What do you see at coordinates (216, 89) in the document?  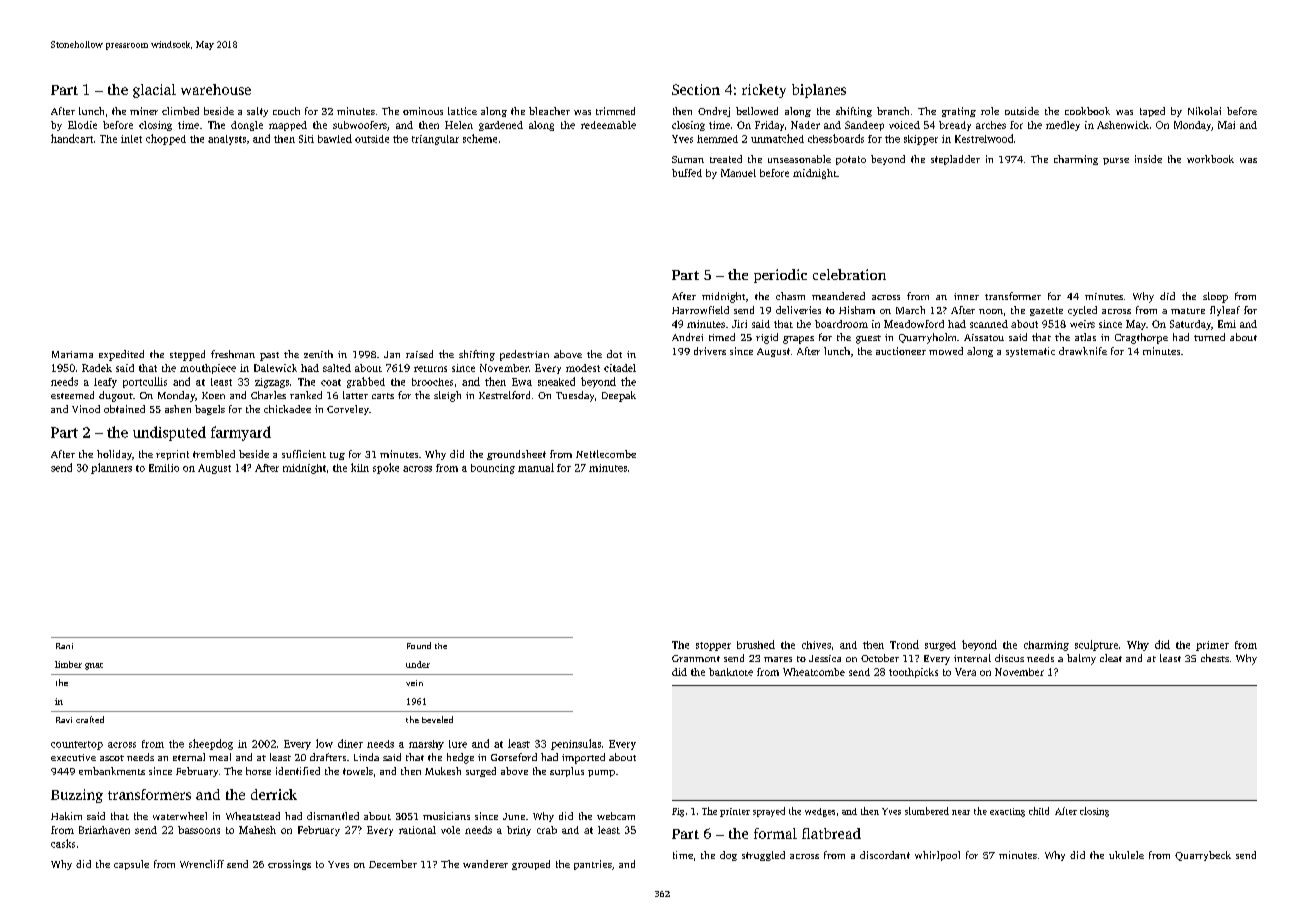 I see `warehouse` at bounding box center [216, 89].
